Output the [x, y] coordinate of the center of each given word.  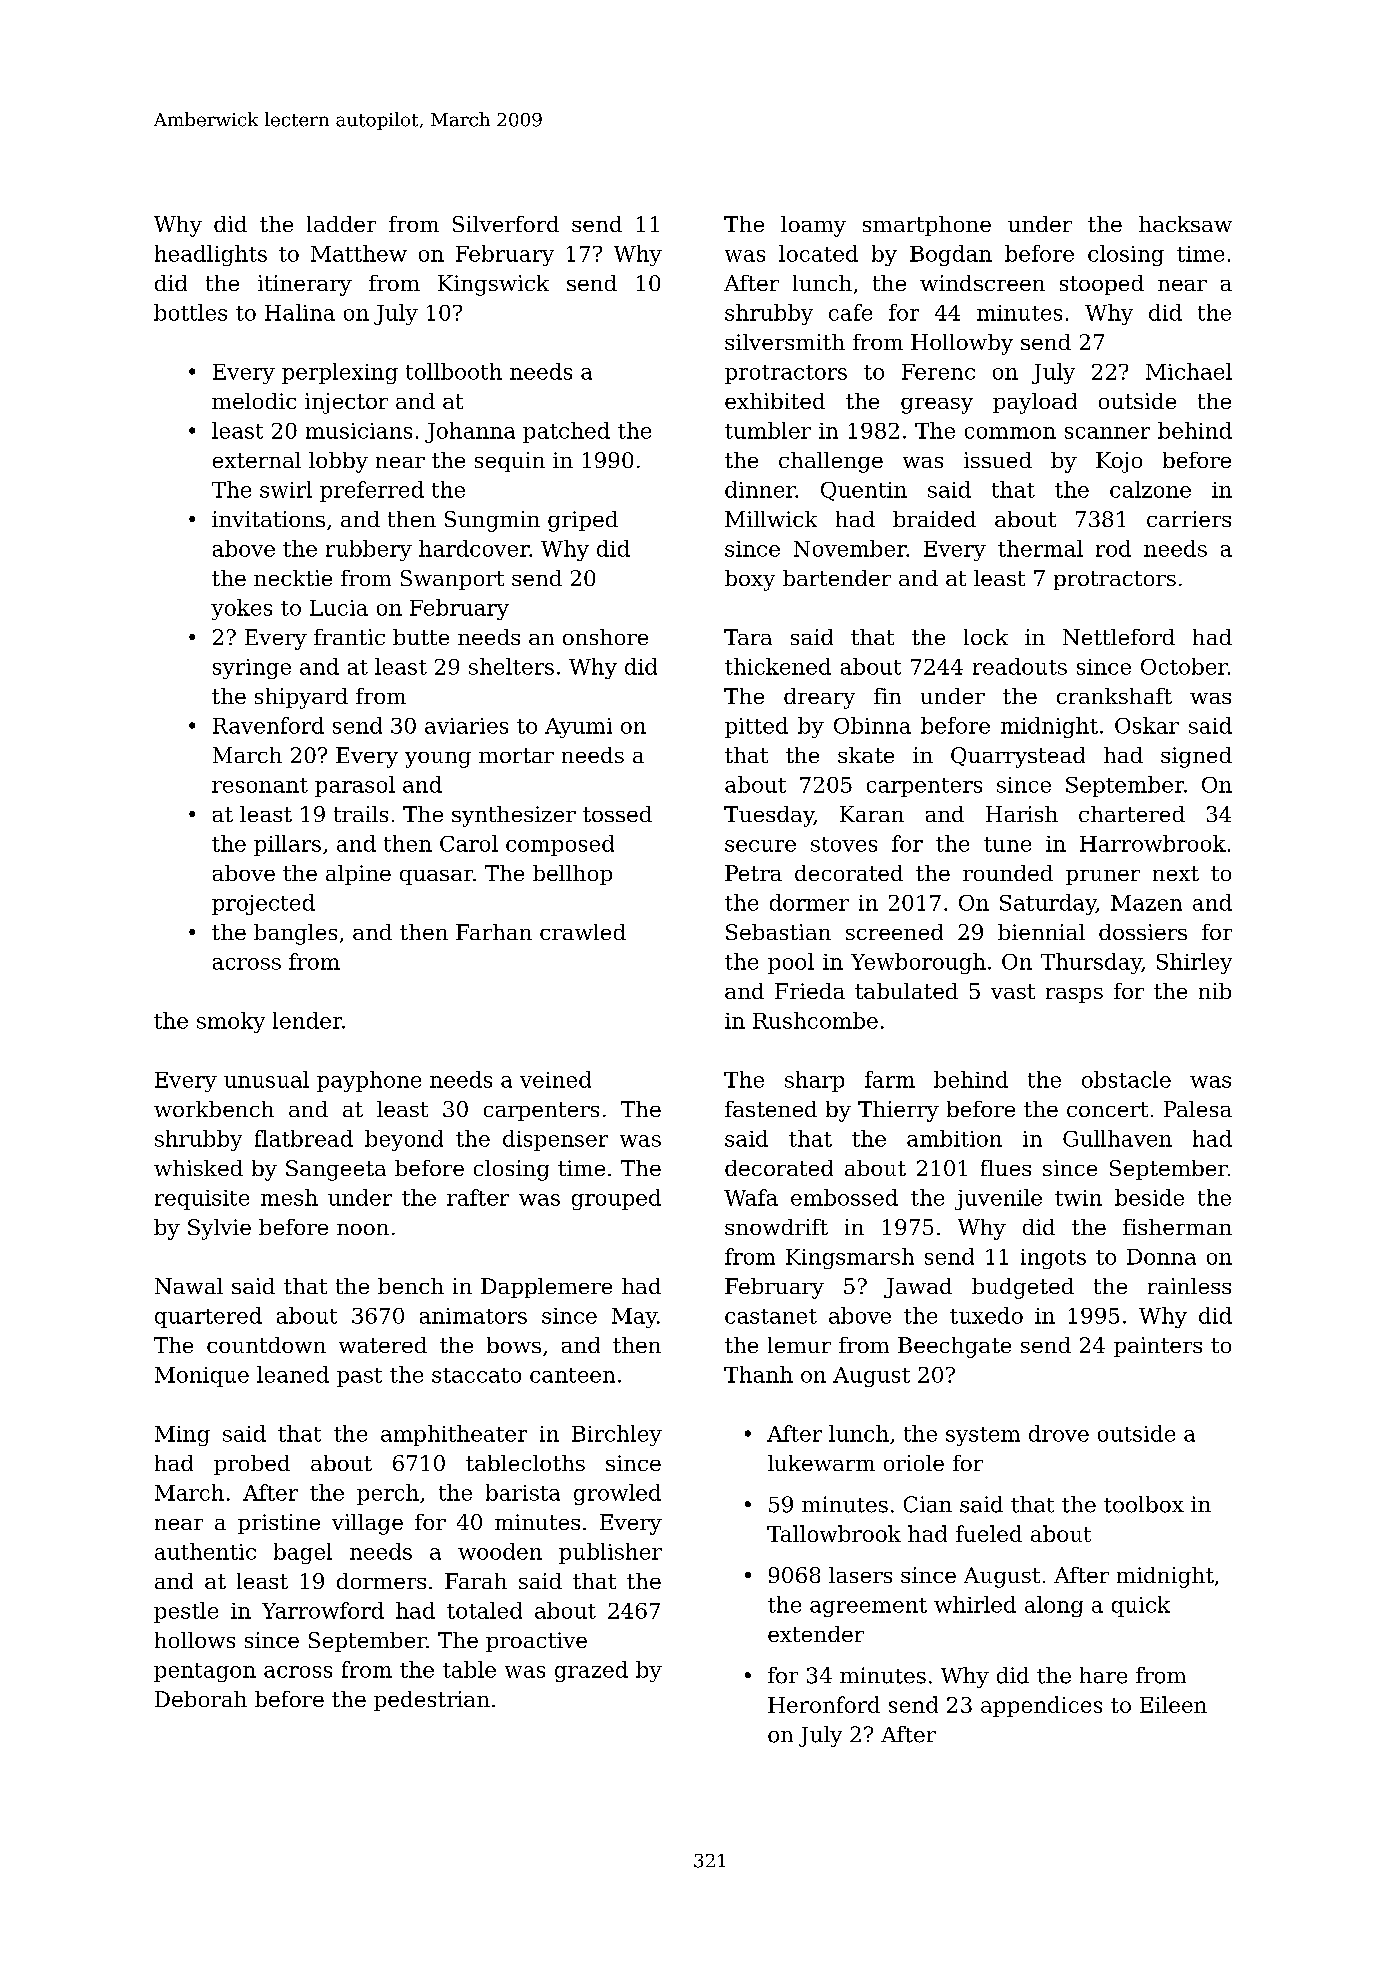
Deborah [201, 1699]
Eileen [1173, 1704]
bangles [295, 934]
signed [1196, 757]
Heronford [824, 1704]
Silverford [506, 224]
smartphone [927, 226]
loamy [813, 226]
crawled [583, 932]
